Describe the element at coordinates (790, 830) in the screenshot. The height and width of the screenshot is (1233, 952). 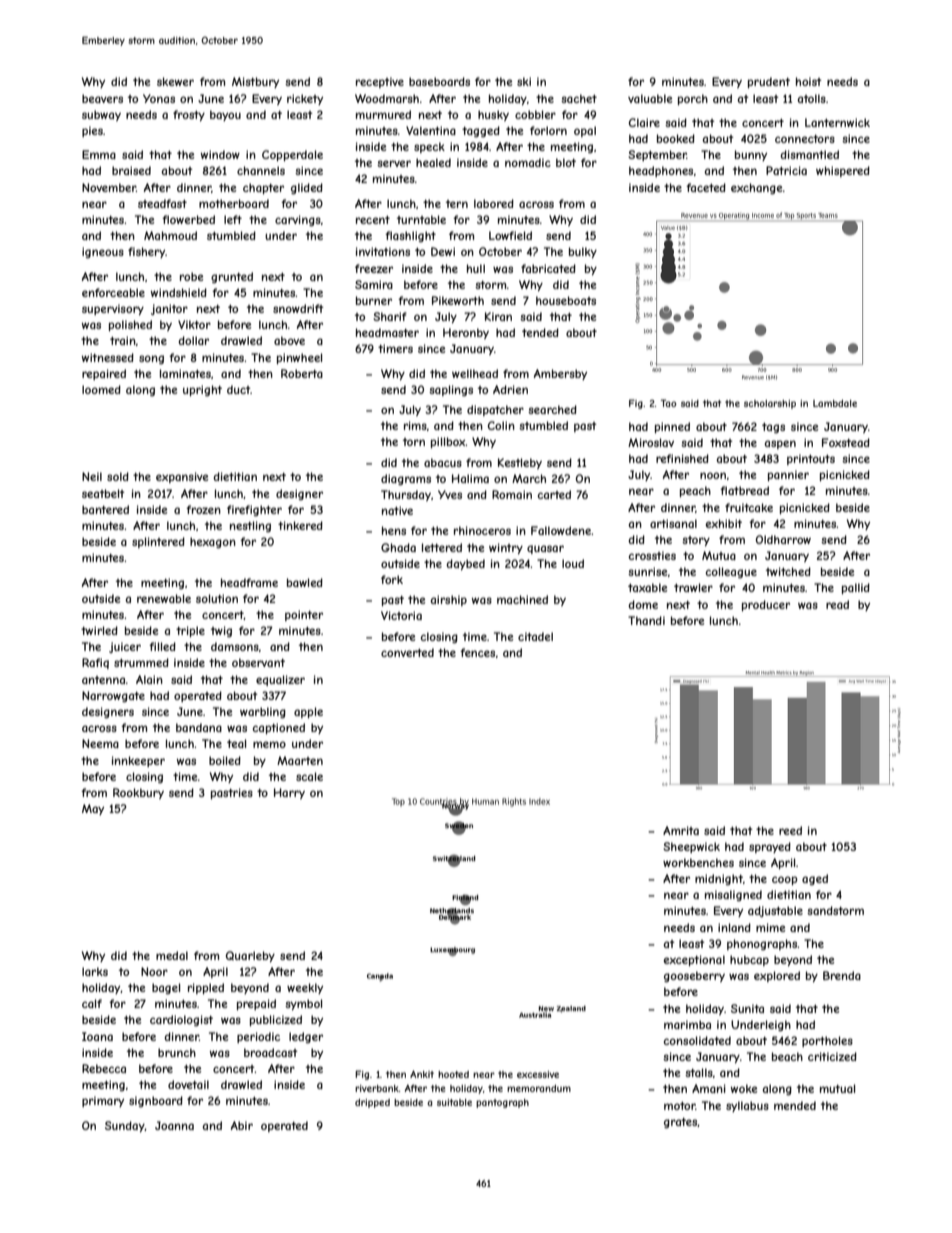
I see `reed` at that location.
